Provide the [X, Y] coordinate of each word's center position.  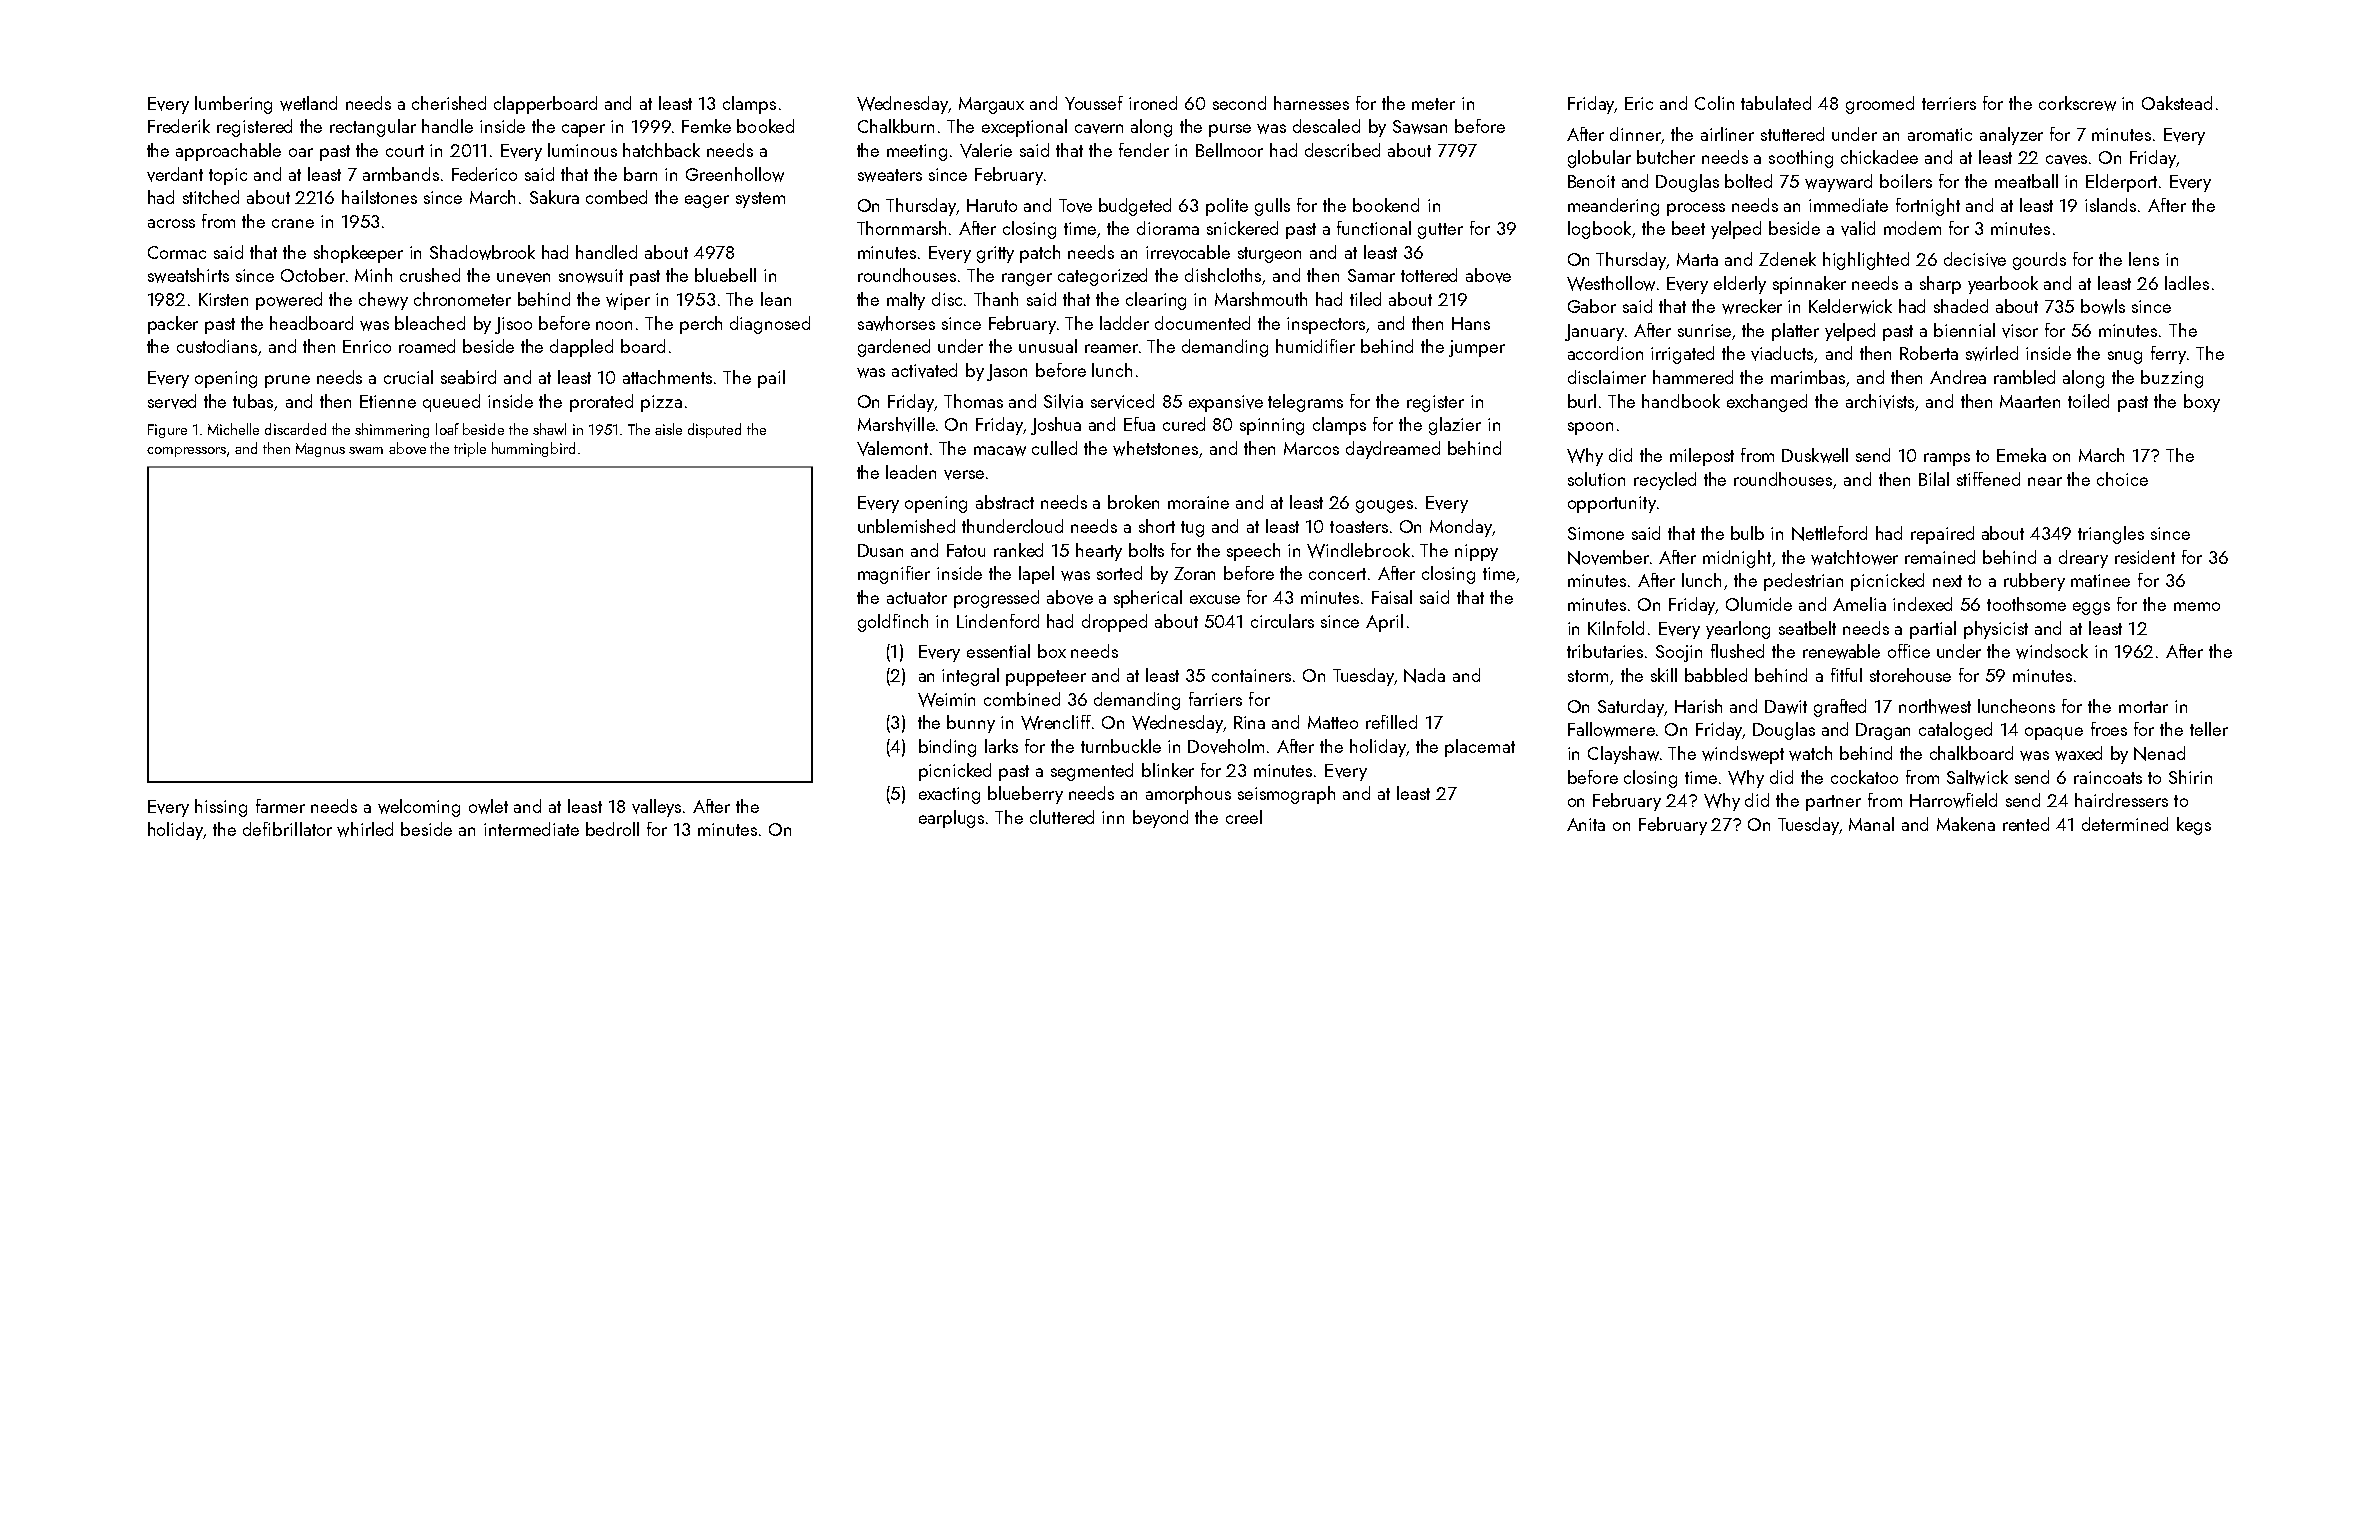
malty [906, 301]
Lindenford [998, 621]
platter [1795, 332]
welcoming [419, 808]
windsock [2052, 651]
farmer [280, 806]
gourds [2039, 261]
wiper [628, 301]
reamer [1111, 348]
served [172, 401]
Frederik [179, 126]
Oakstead [2177, 103]
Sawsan [1420, 127]
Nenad [2159, 753]
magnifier [894, 575]
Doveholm [1226, 746]
